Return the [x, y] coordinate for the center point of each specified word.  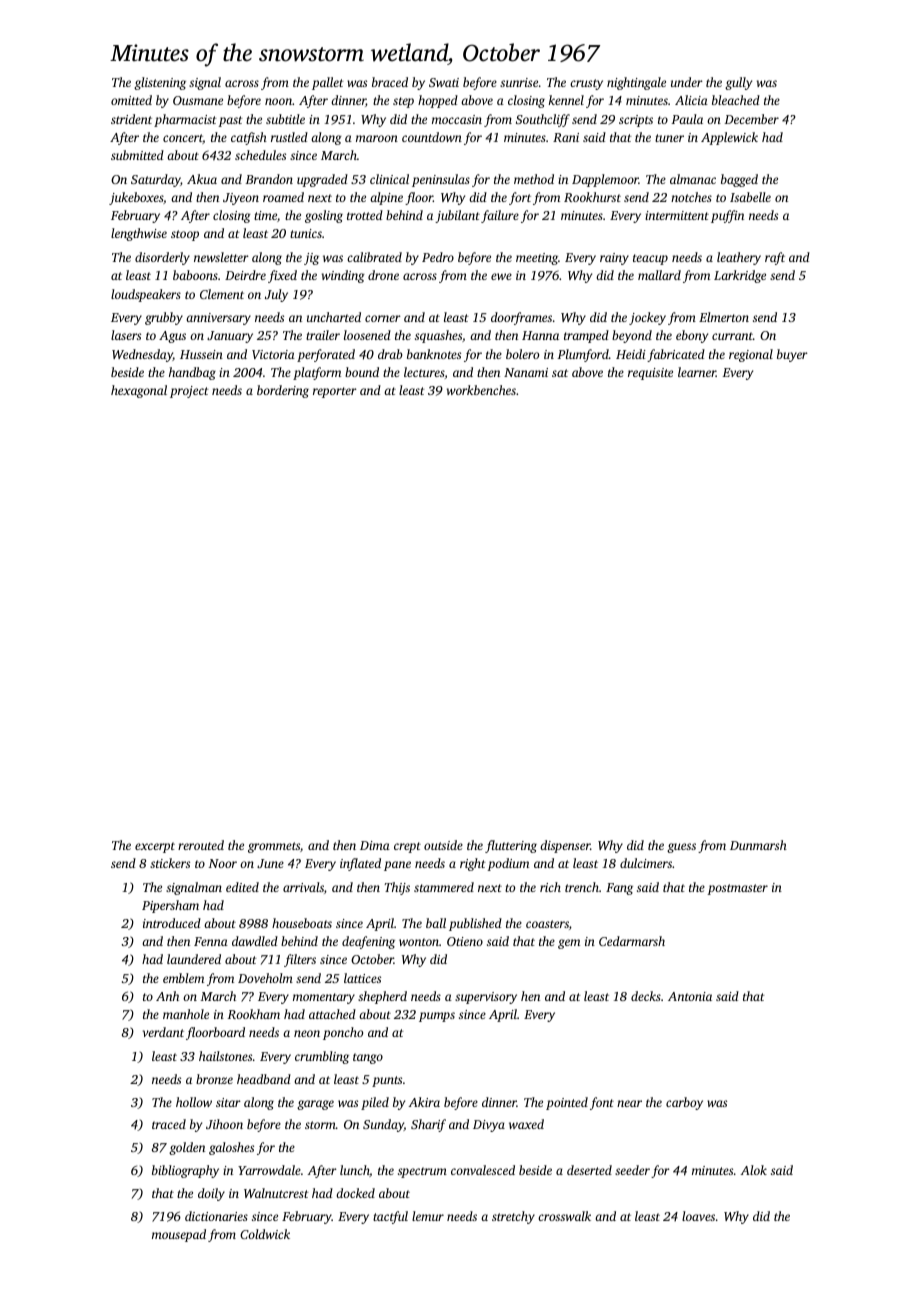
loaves [698, 1216]
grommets [274, 847]
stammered [444, 887]
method [534, 179]
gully [738, 83]
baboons [195, 275]
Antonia [690, 996]
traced [169, 1124]
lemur [428, 1216]
